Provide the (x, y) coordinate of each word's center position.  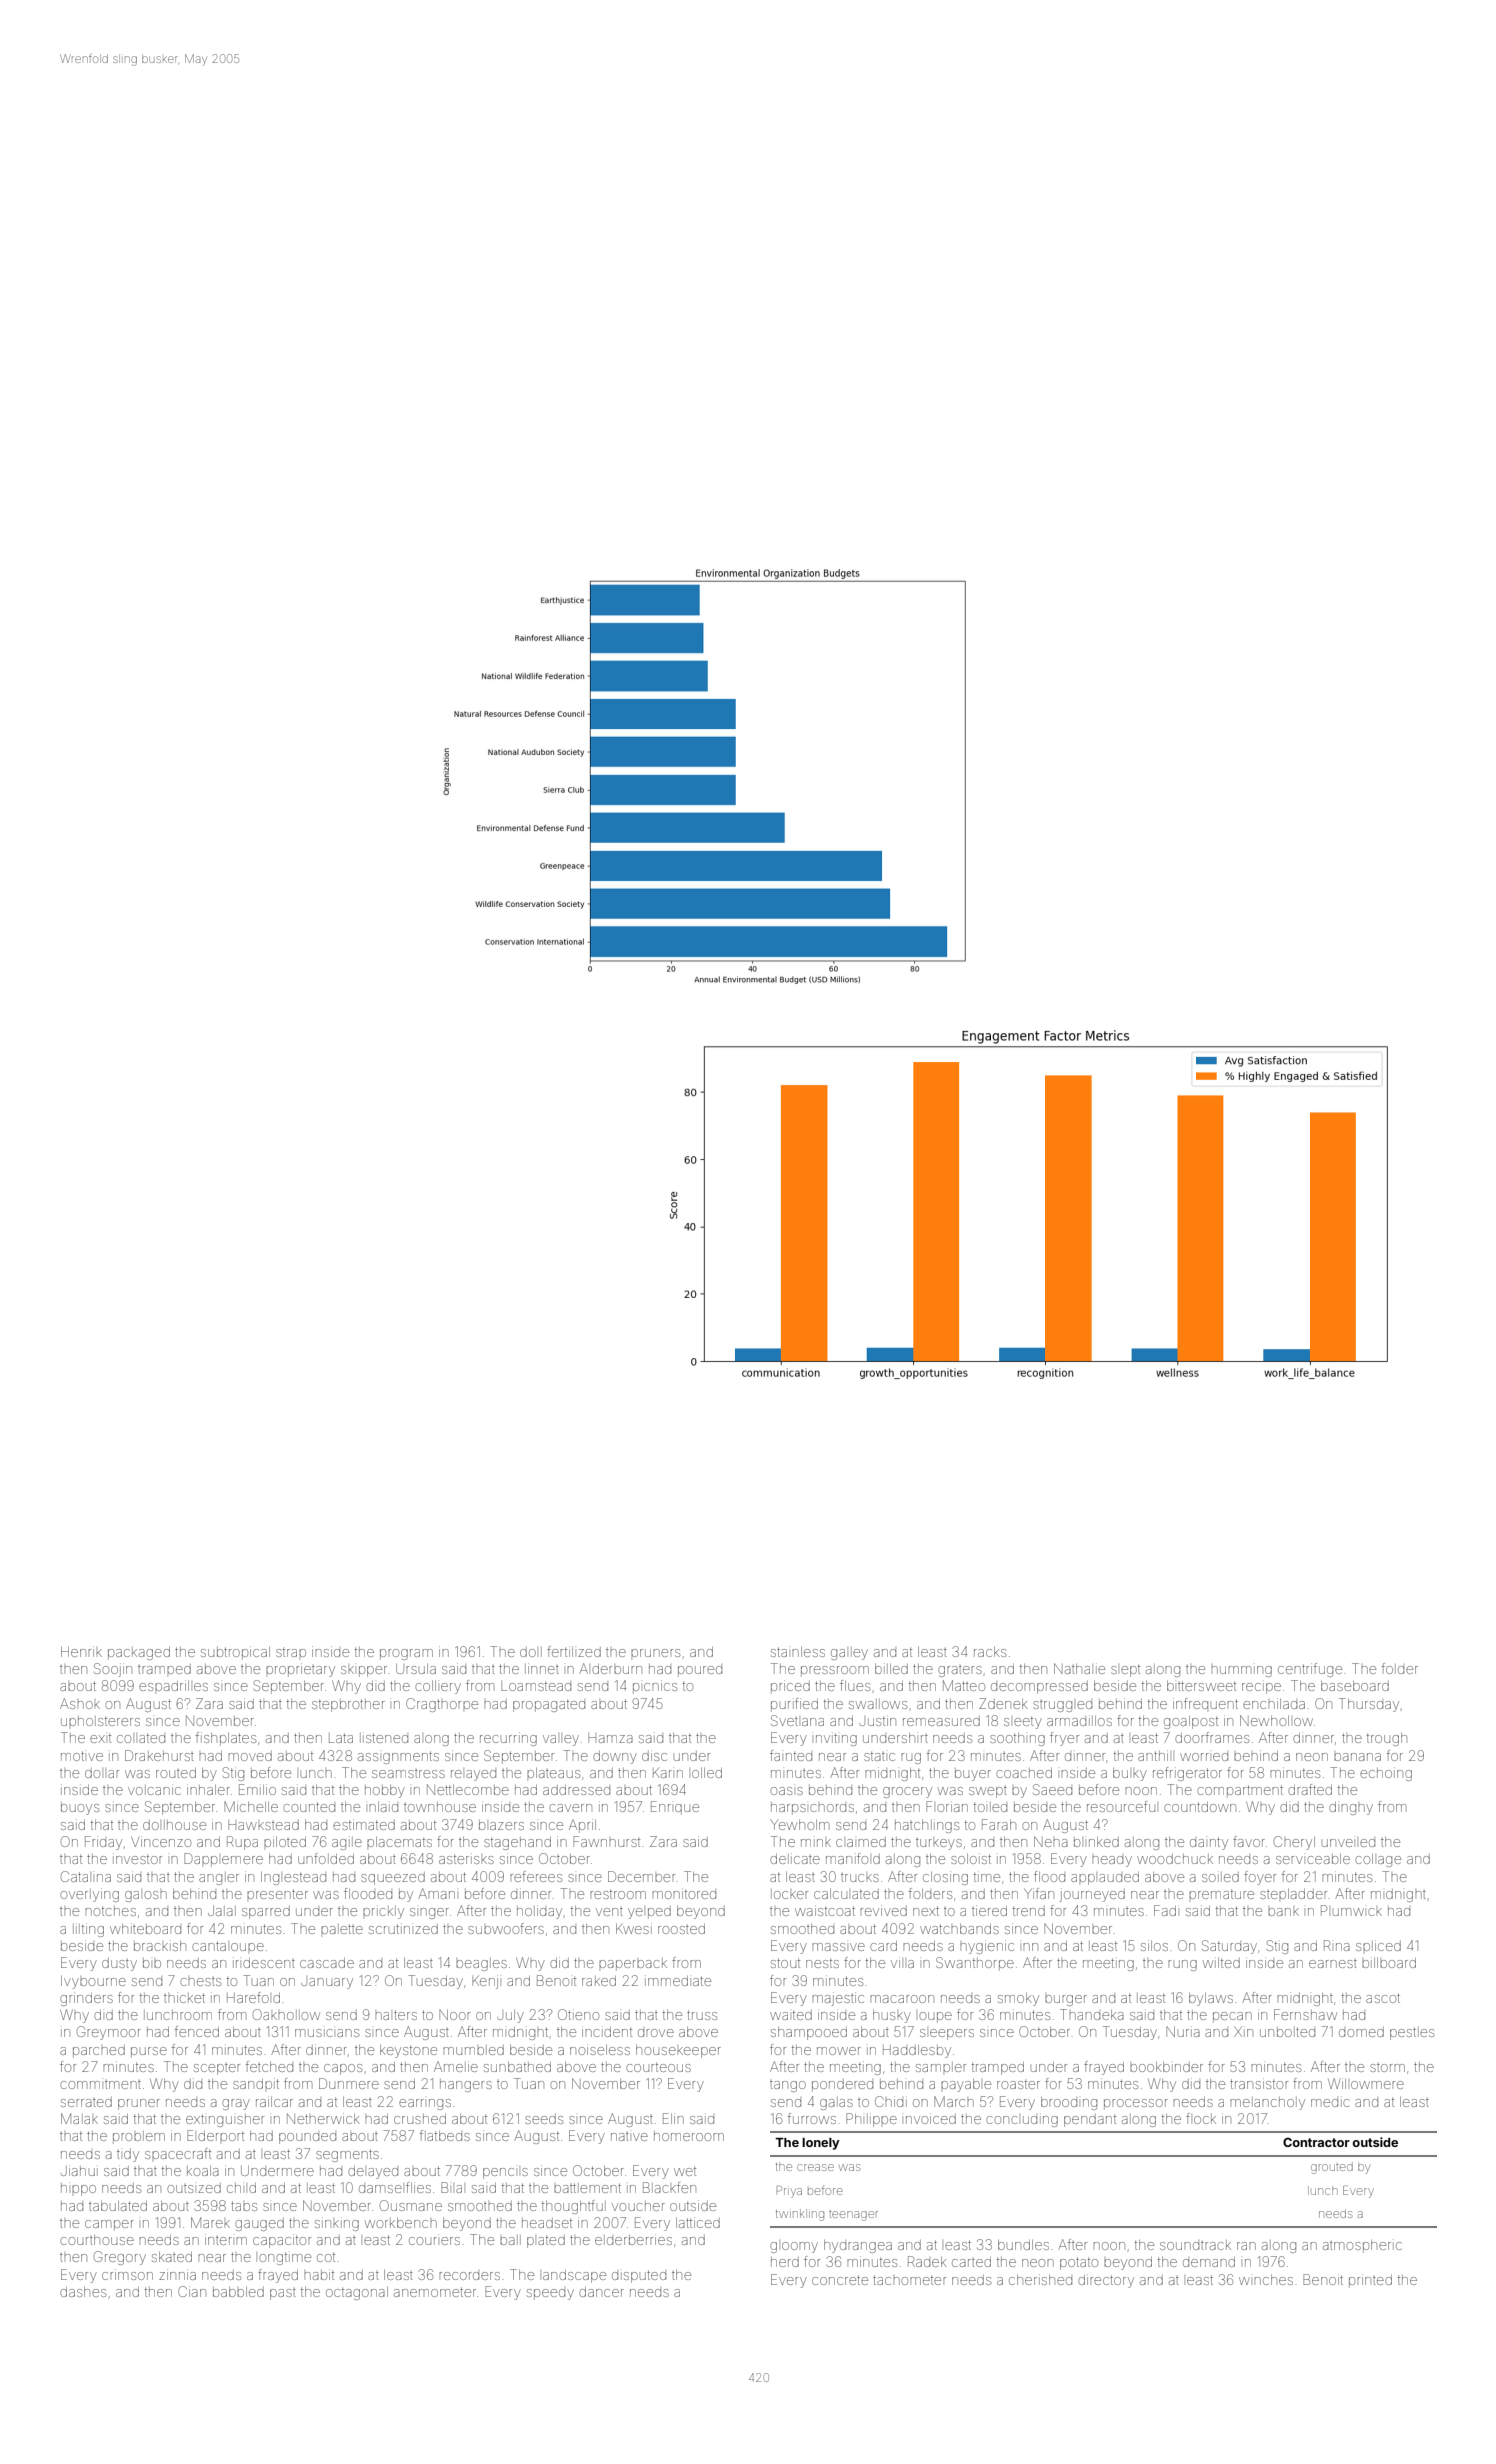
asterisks (466, 1859)
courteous (658, 2067)
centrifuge (1310, 1670)
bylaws (1211, 1999)
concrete (840, 2280)
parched (99, 2051)
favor (1249, 1841)
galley (849, 1653)
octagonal (357, 2293)
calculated (846, 1894)
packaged (139, 1653)
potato (1079, 2263)
